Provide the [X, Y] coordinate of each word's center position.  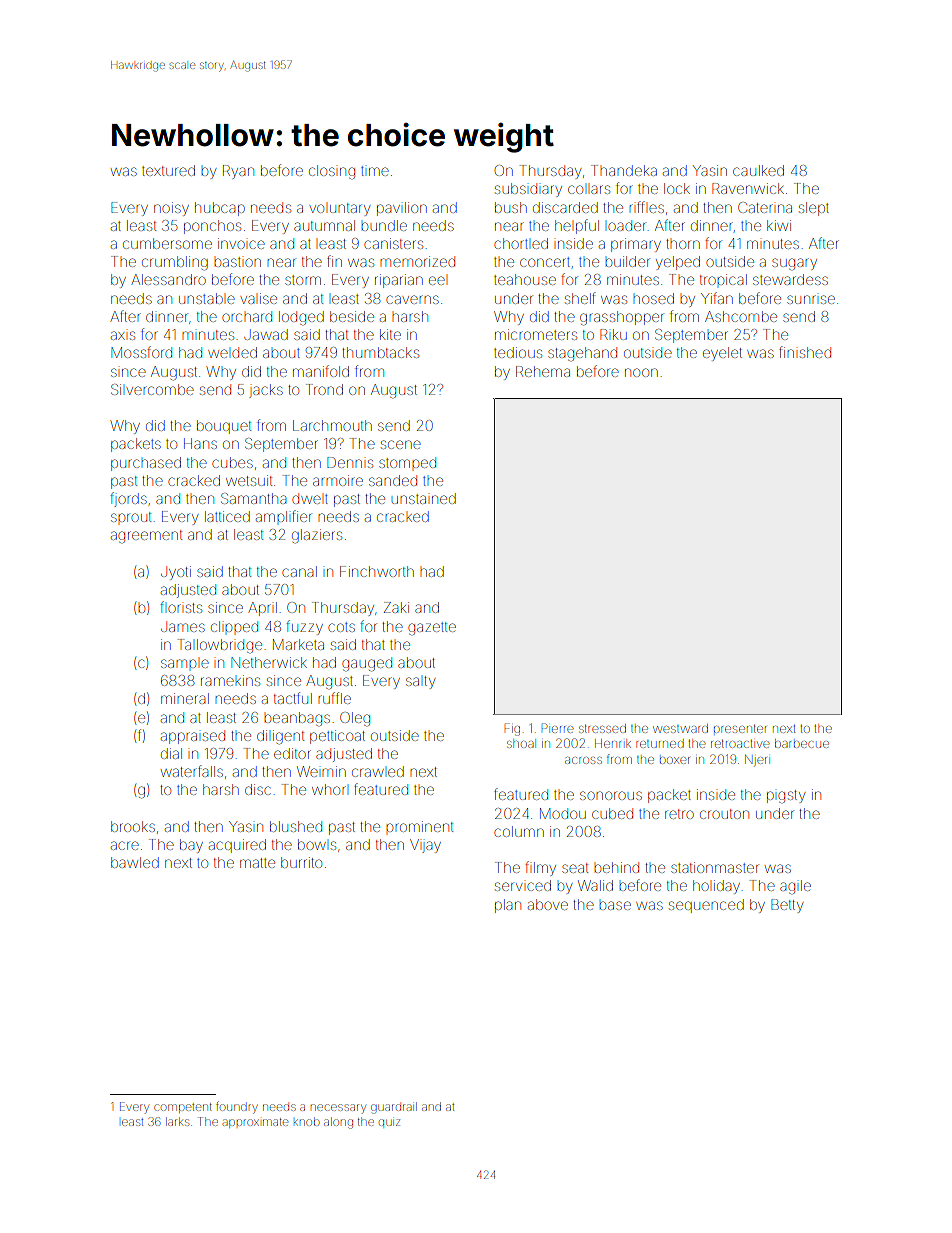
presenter [740, 729]
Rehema [543, 371]
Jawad [266, 334]
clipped [234, 626]
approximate [255, 1123]
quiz [389, 1122]
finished [805, 352]
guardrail [394, 1108]
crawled [378, 771]
